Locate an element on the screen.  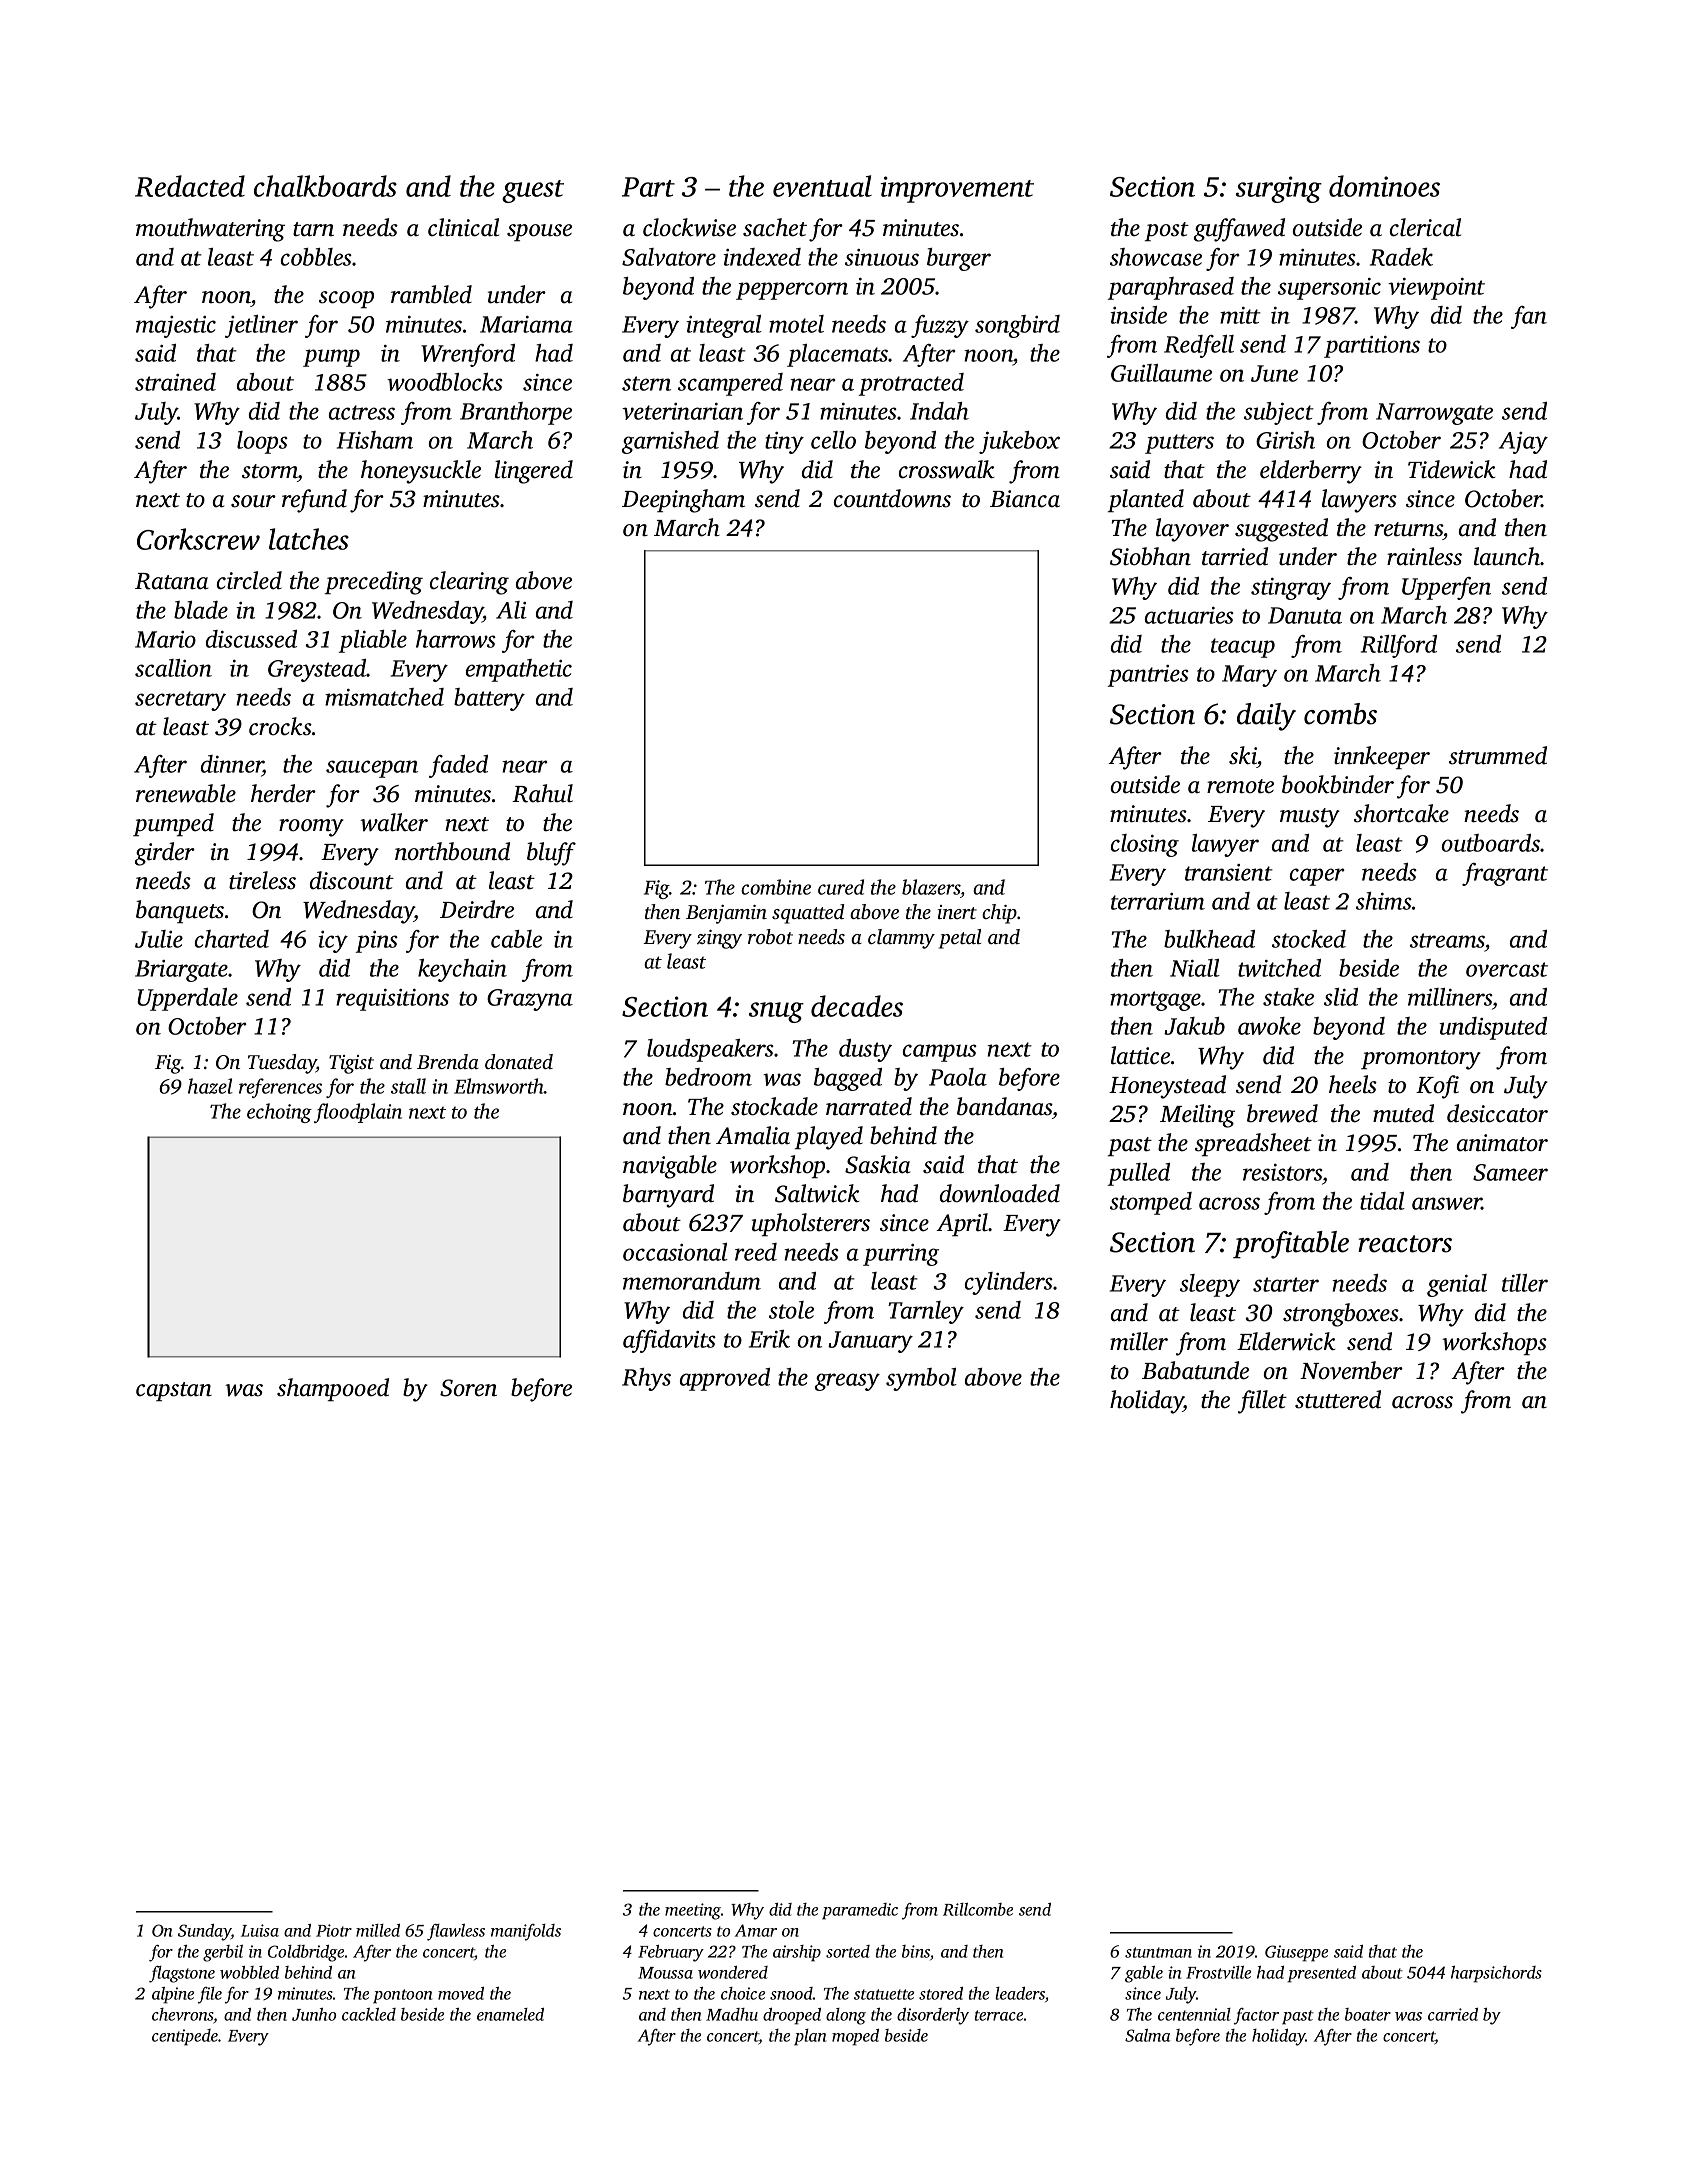
renewable is located at coordinates (186, 793).
